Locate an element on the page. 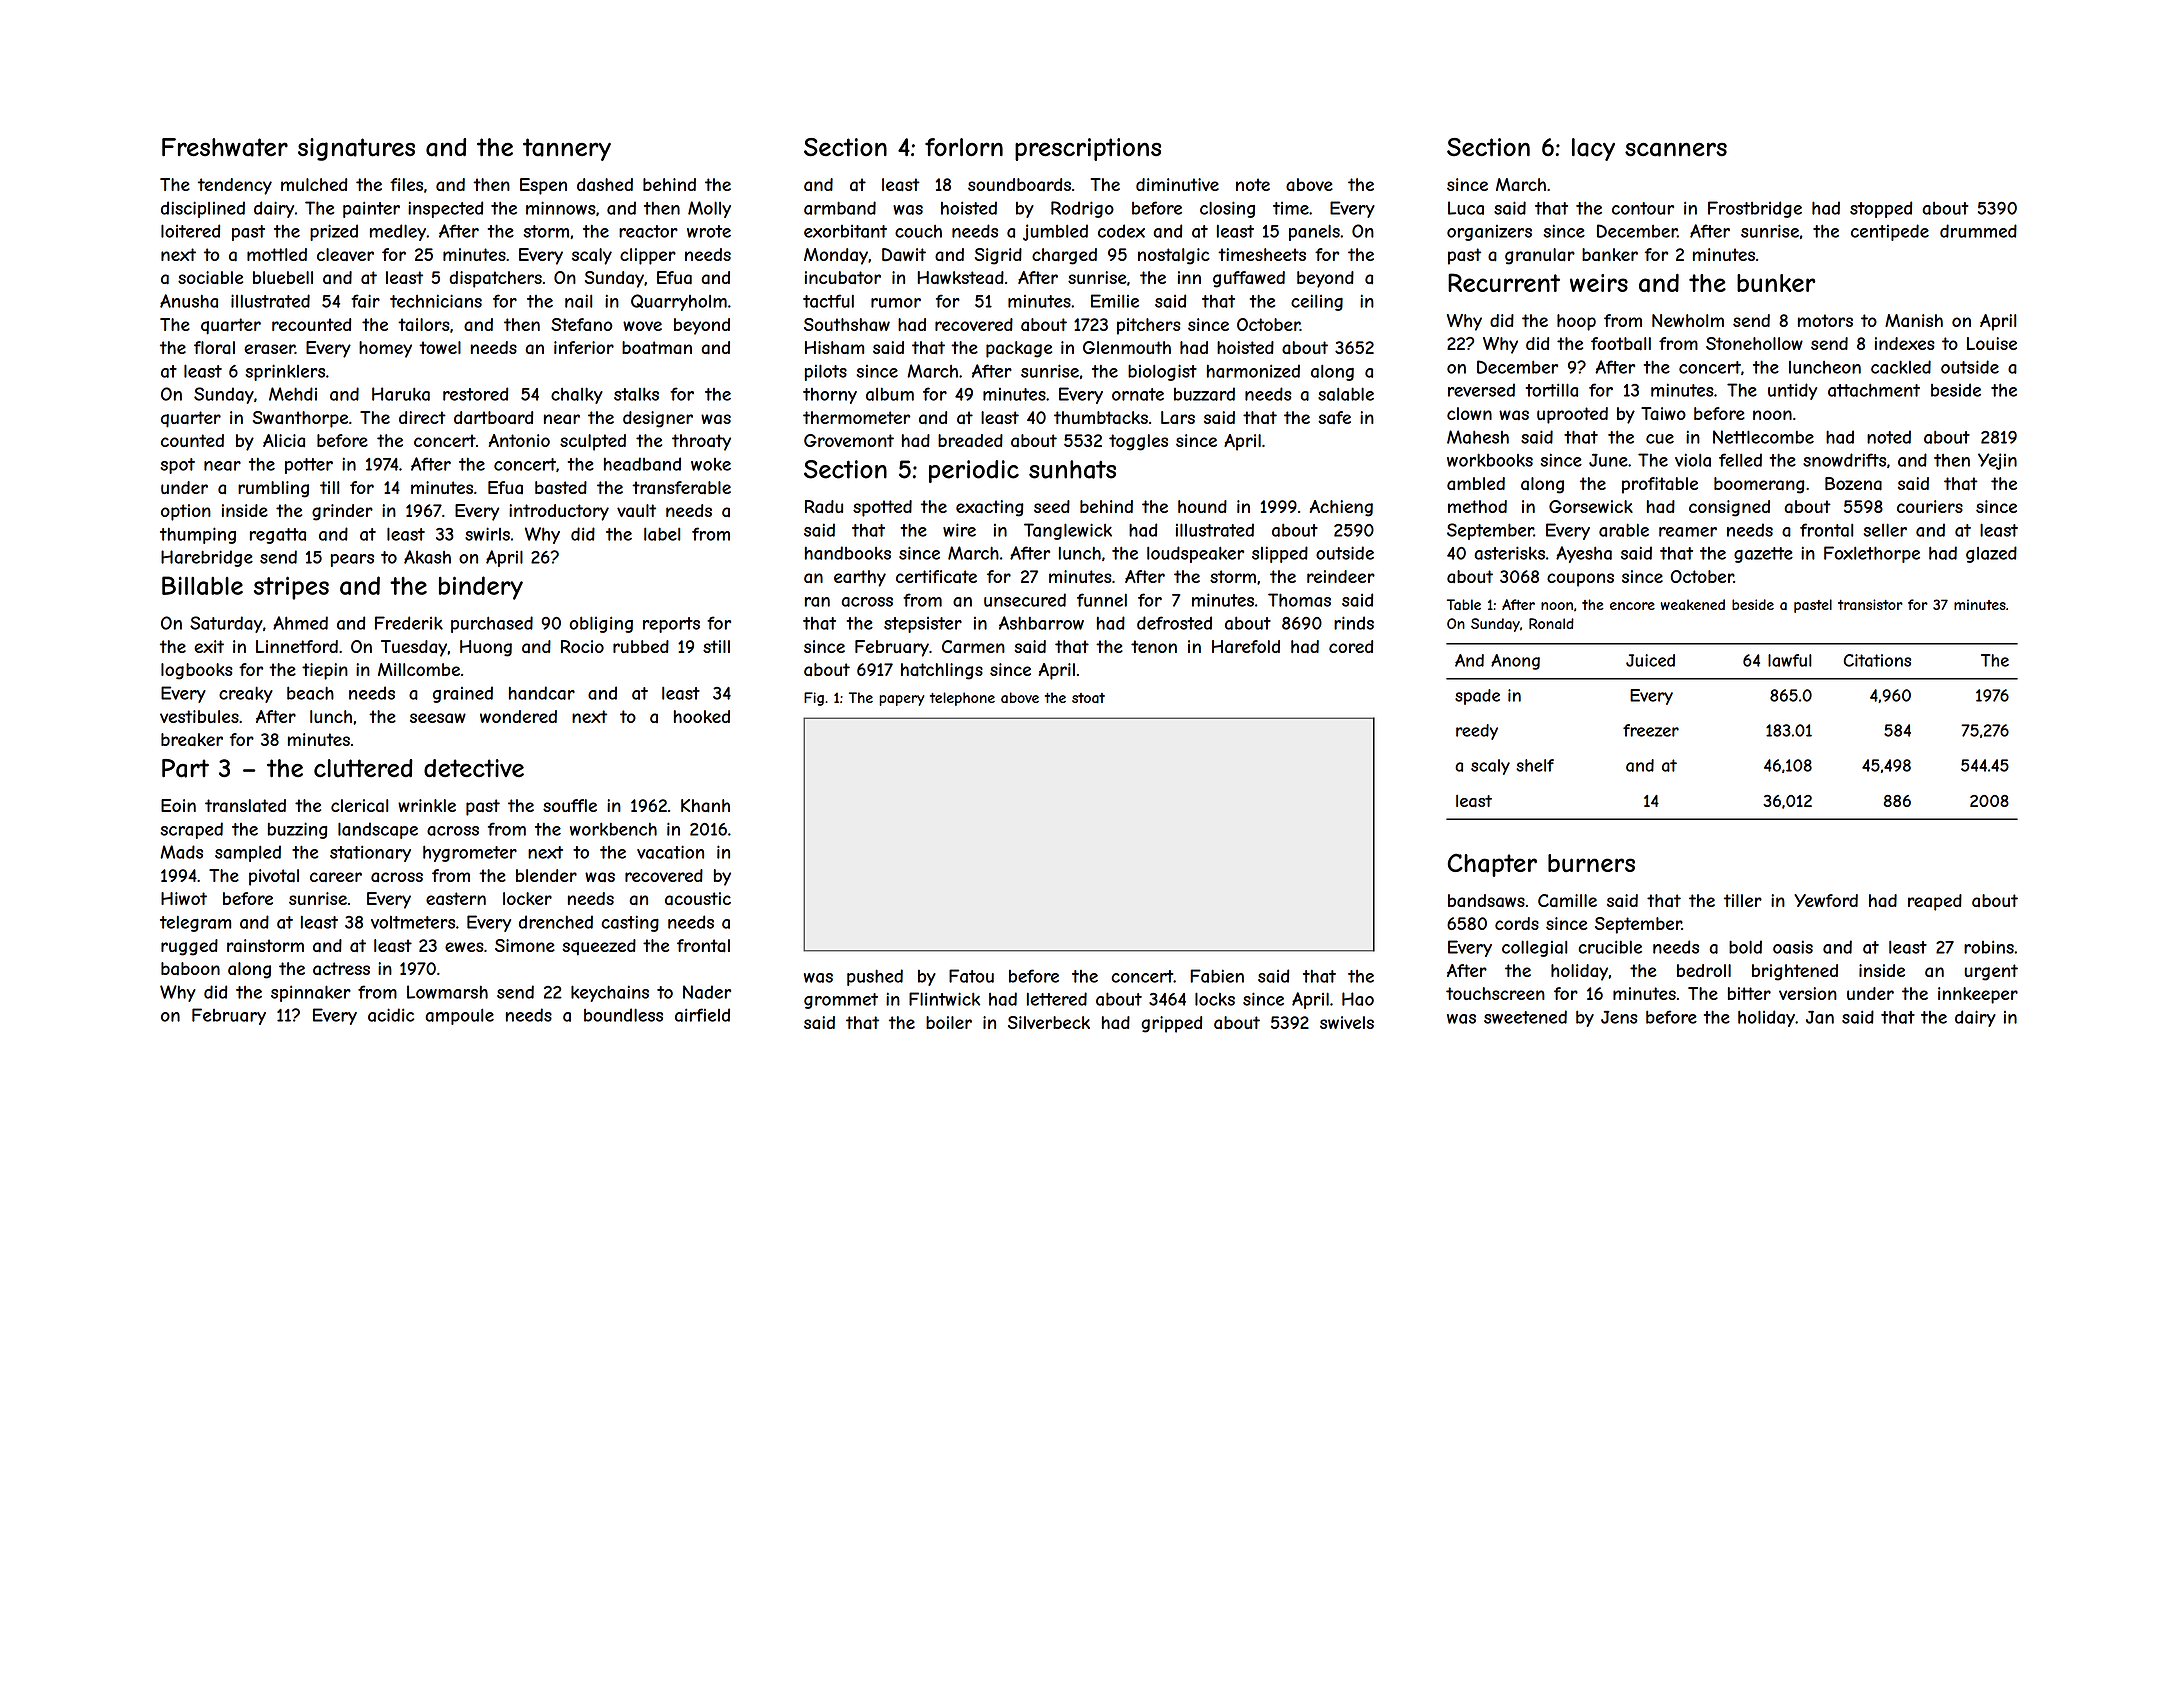 Image resolution: width=2178 pixels, height=1683 pixels. boiler is located at coordinates (949, 1022).
